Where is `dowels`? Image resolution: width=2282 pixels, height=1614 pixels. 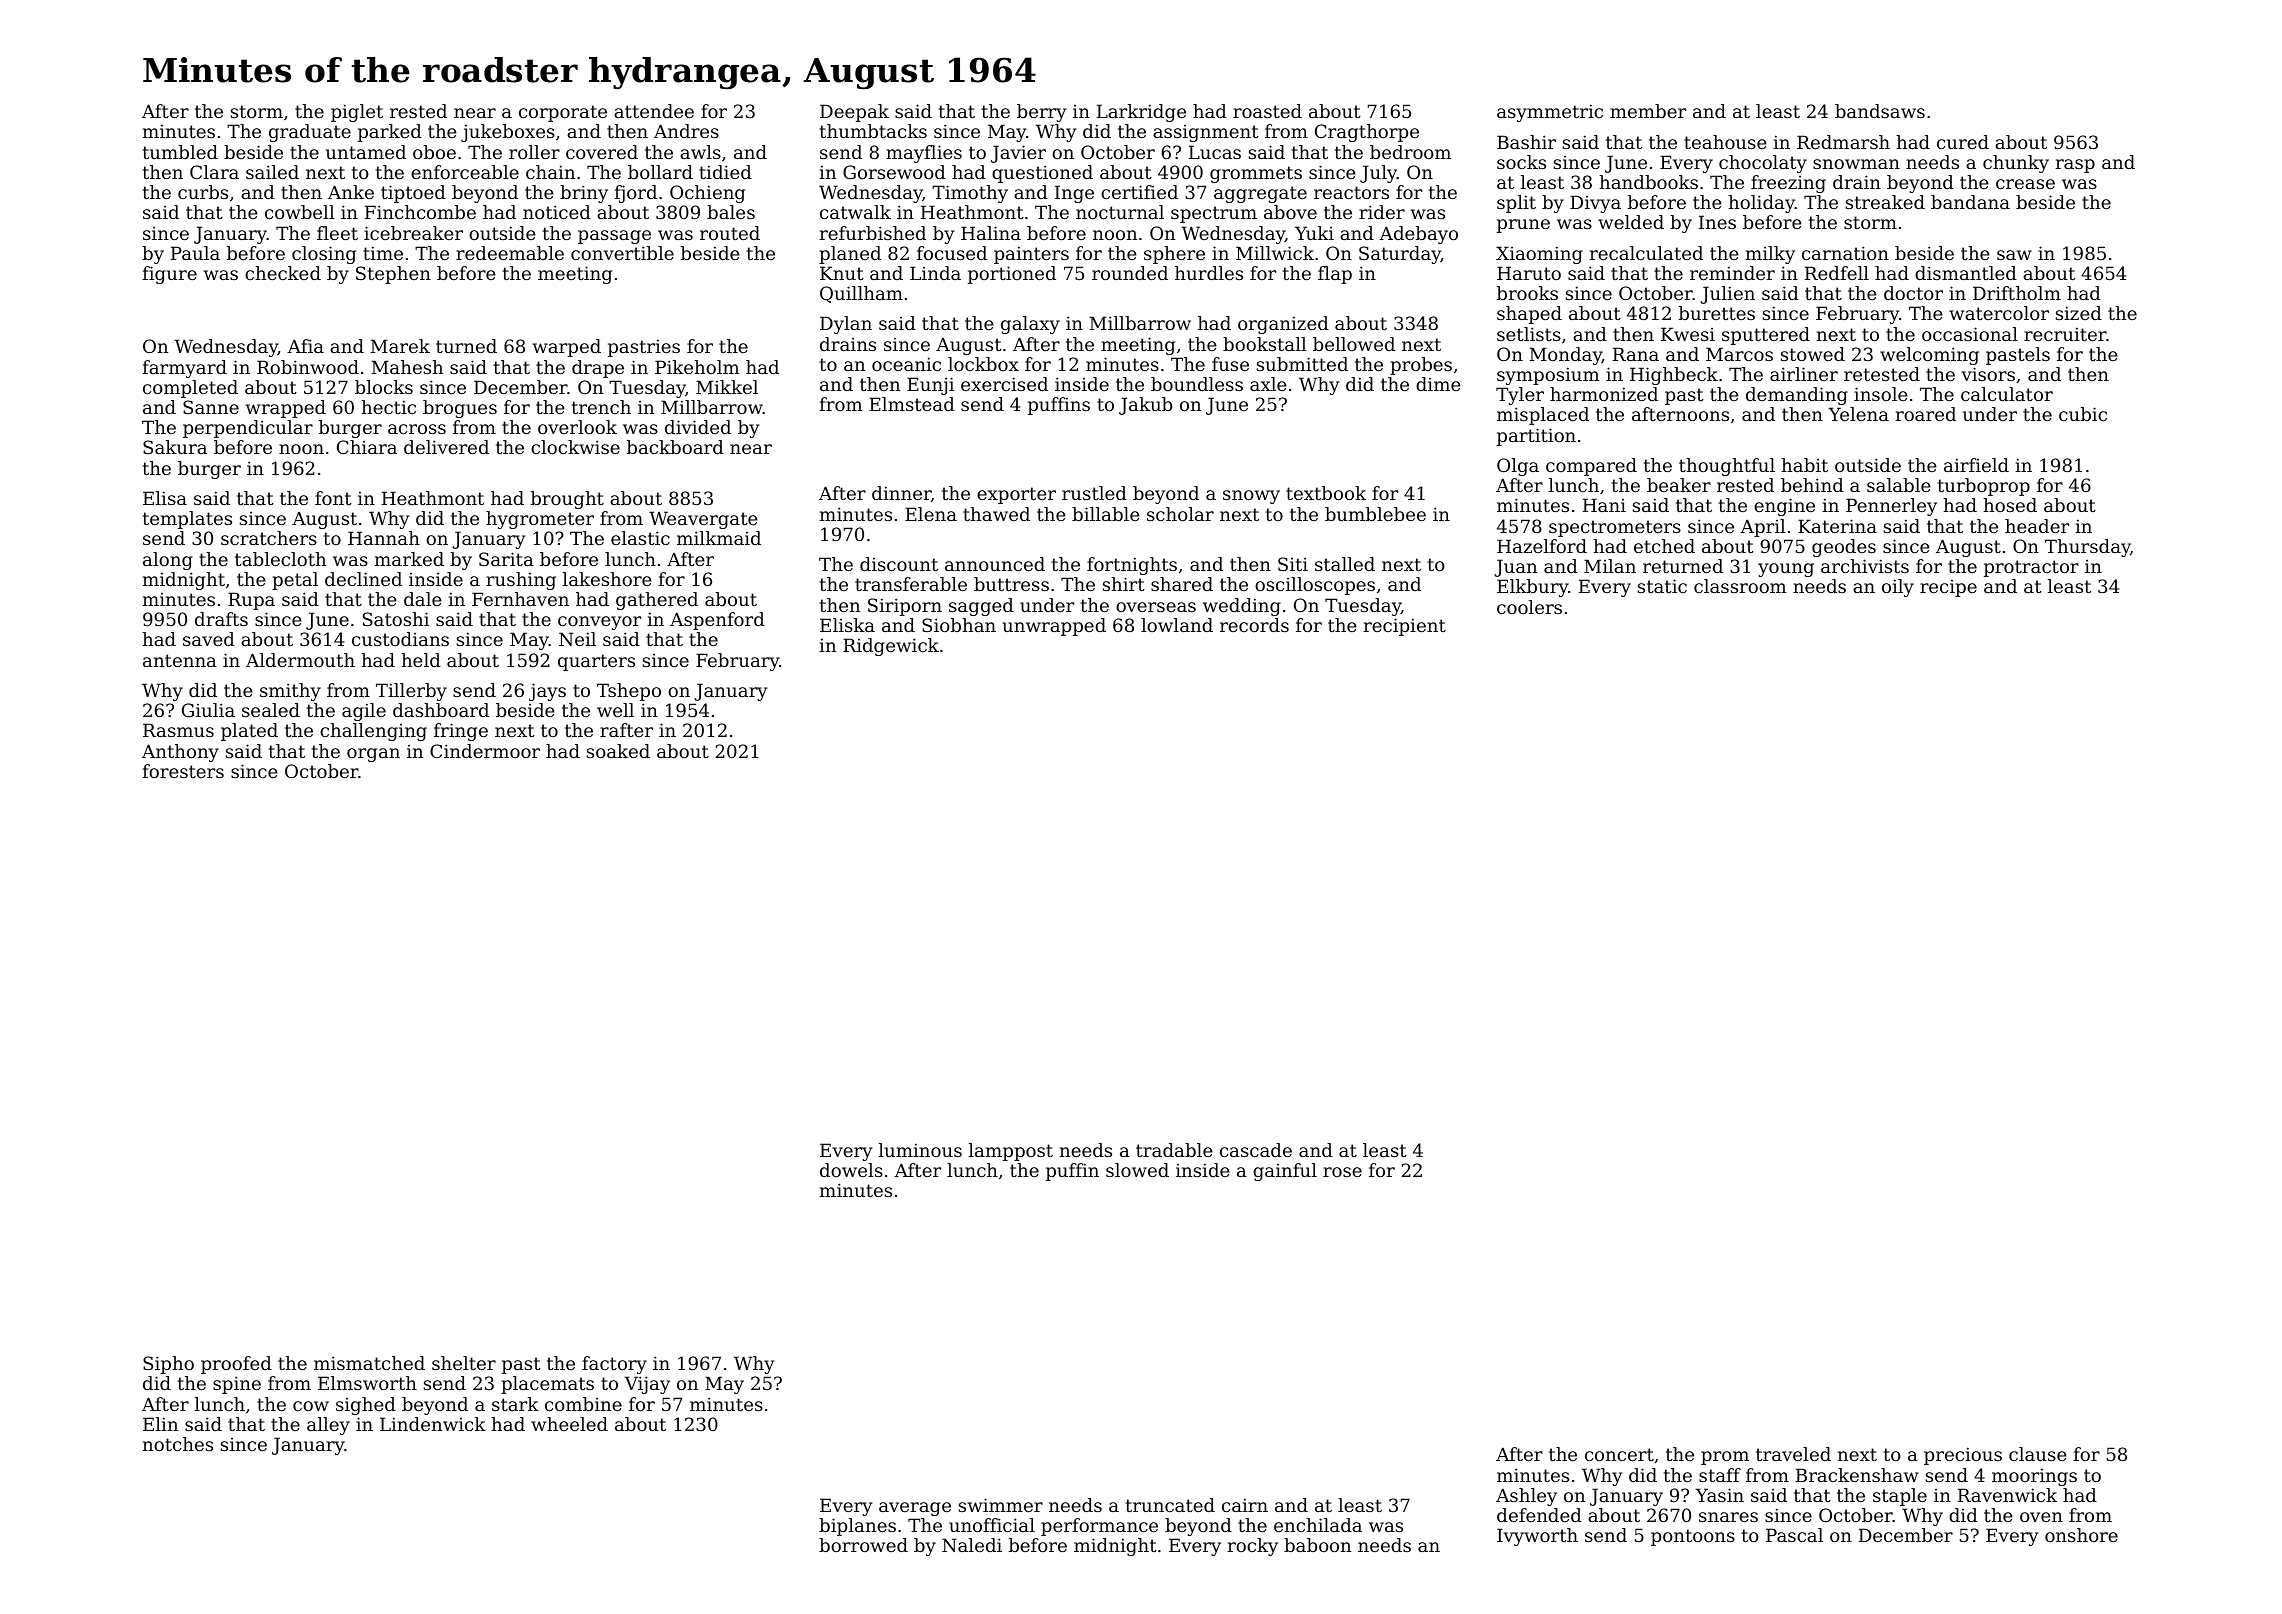
dowels is located at coordinates (851, 1170).
